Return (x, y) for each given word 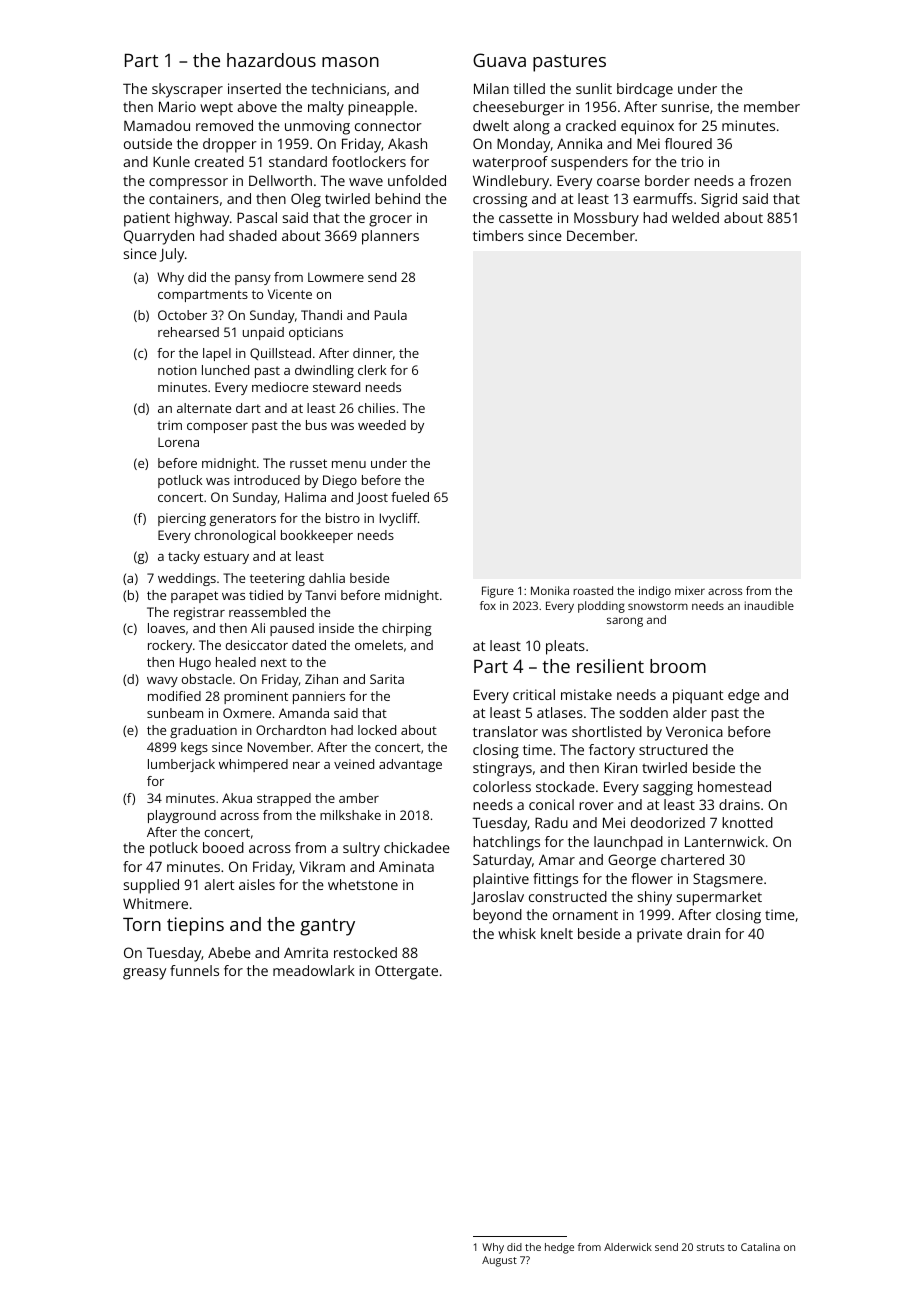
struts (711, 1247)
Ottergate (406, 972)
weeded (382, 425)
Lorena (178, 442)
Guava (499, 60)
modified (174, 696)
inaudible (769, 605)
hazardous (271, 60)
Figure (498, 592)
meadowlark (314, 970)
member (772, 106)
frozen (770, 180)
